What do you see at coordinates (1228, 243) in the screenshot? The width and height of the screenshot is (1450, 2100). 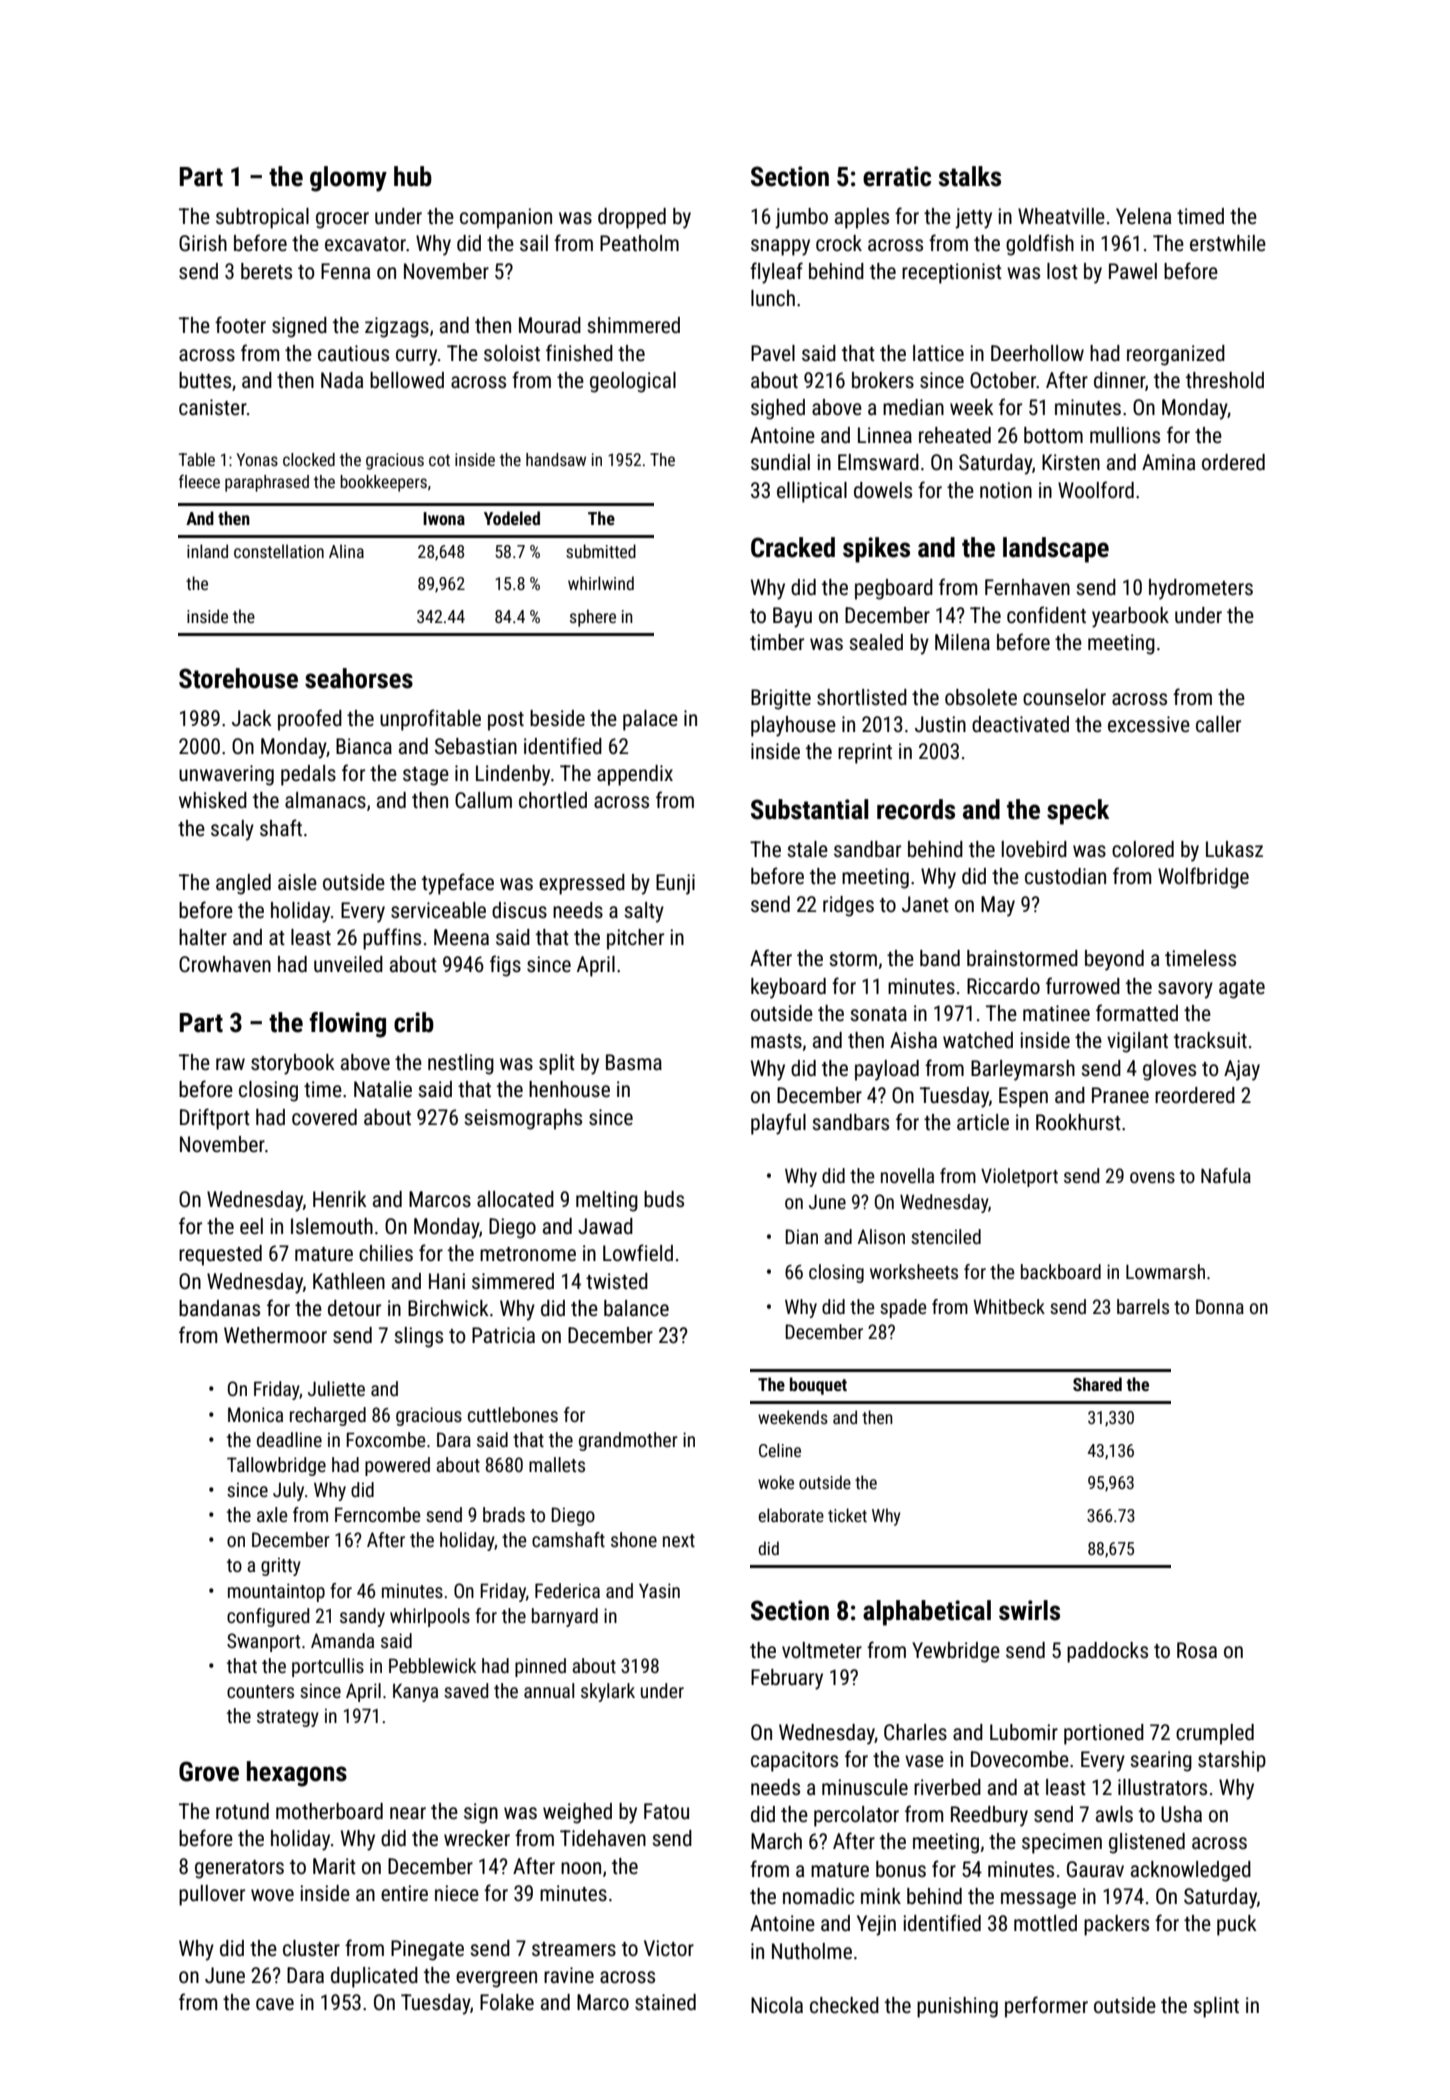 I see `erstwhile` at bounding box center [1228, 243].
